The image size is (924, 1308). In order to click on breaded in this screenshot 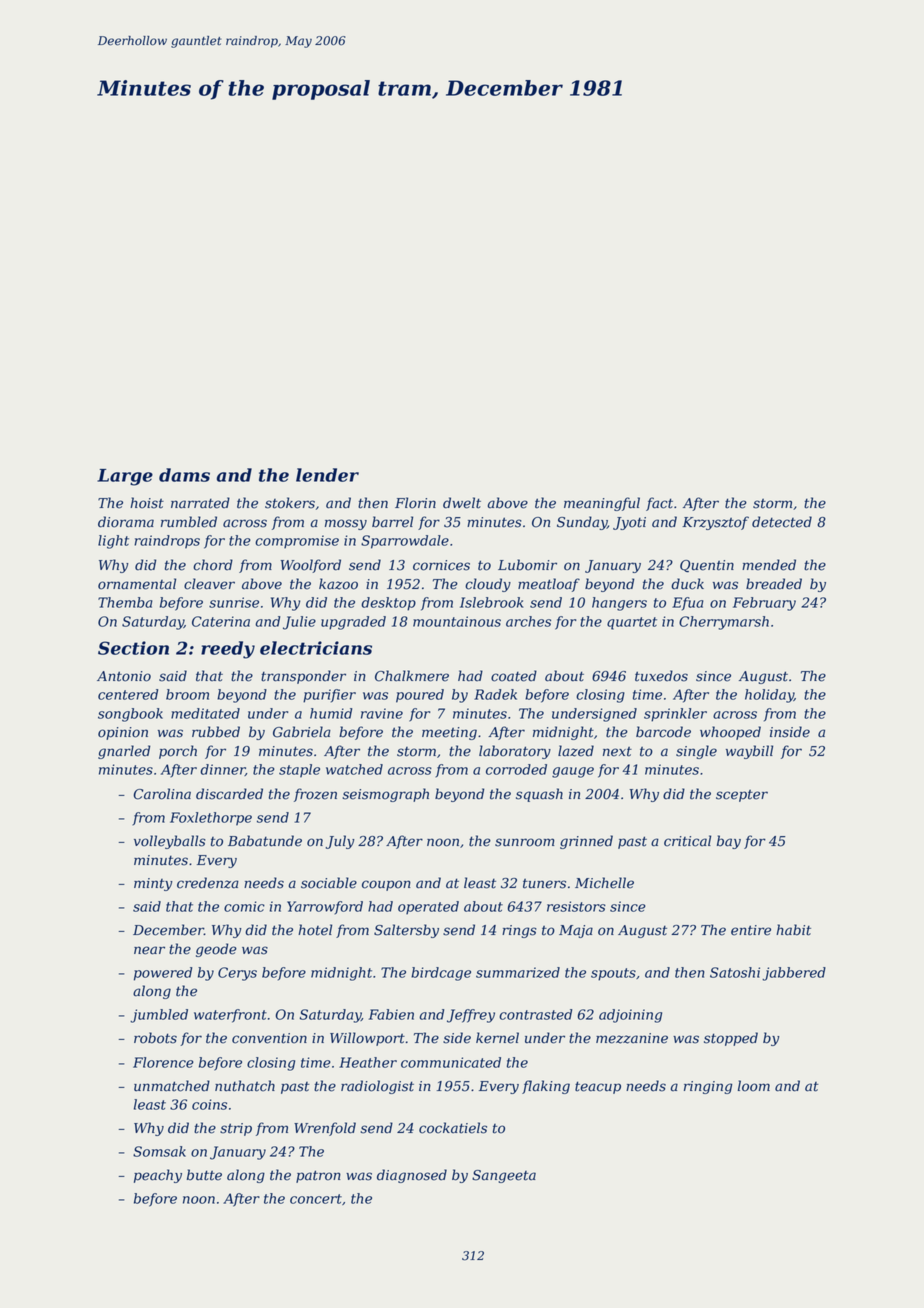, I will do `click(774, 584)`.
